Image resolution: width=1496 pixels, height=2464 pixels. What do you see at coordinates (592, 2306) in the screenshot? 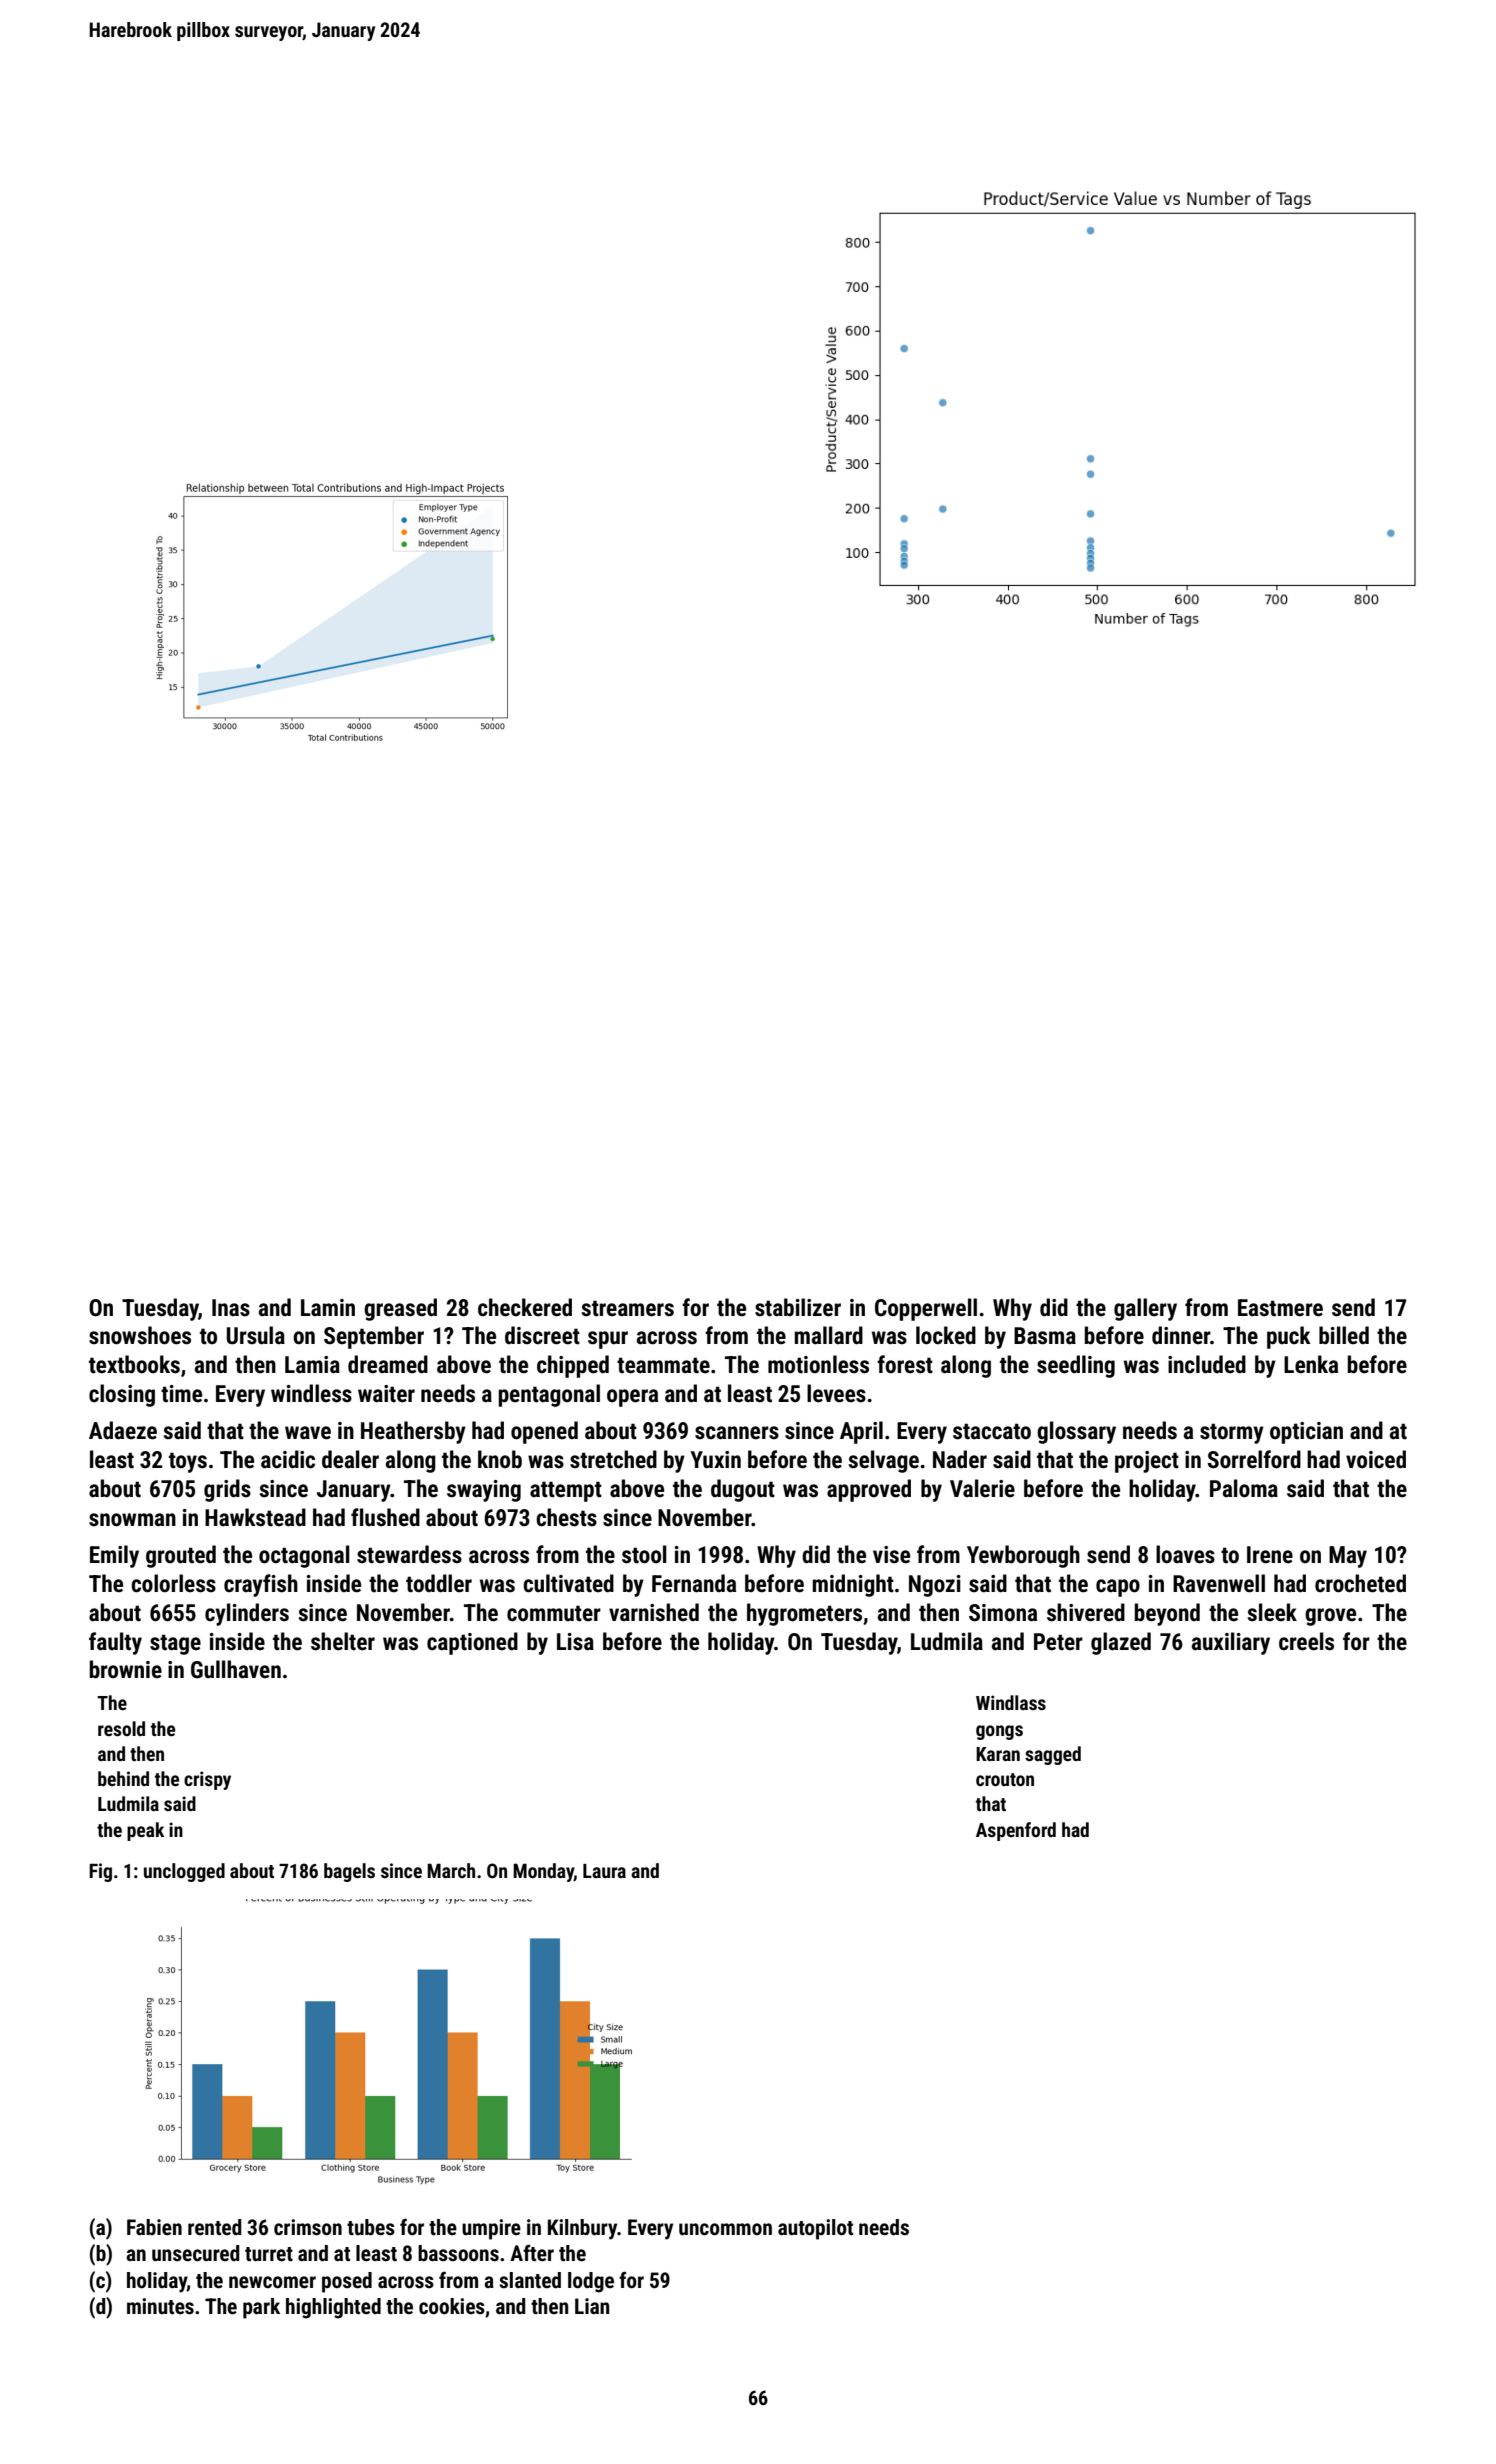
I see `Lian` at bounding box center [592, 2306].
